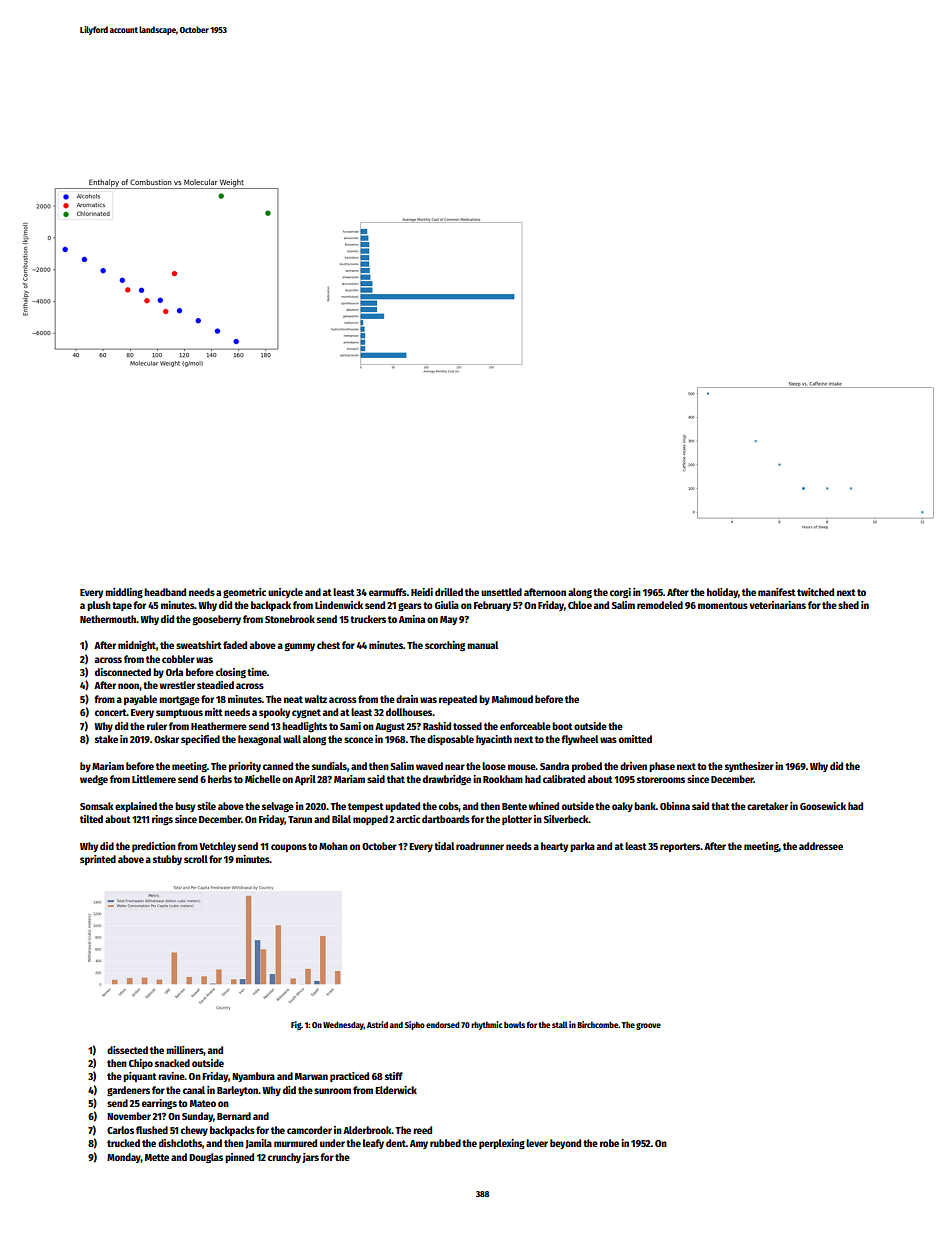 The width and height of the image is (952, 1233). Describe the element at coordinates (219, 726) in the image. I see `Heathermere` at that location.
